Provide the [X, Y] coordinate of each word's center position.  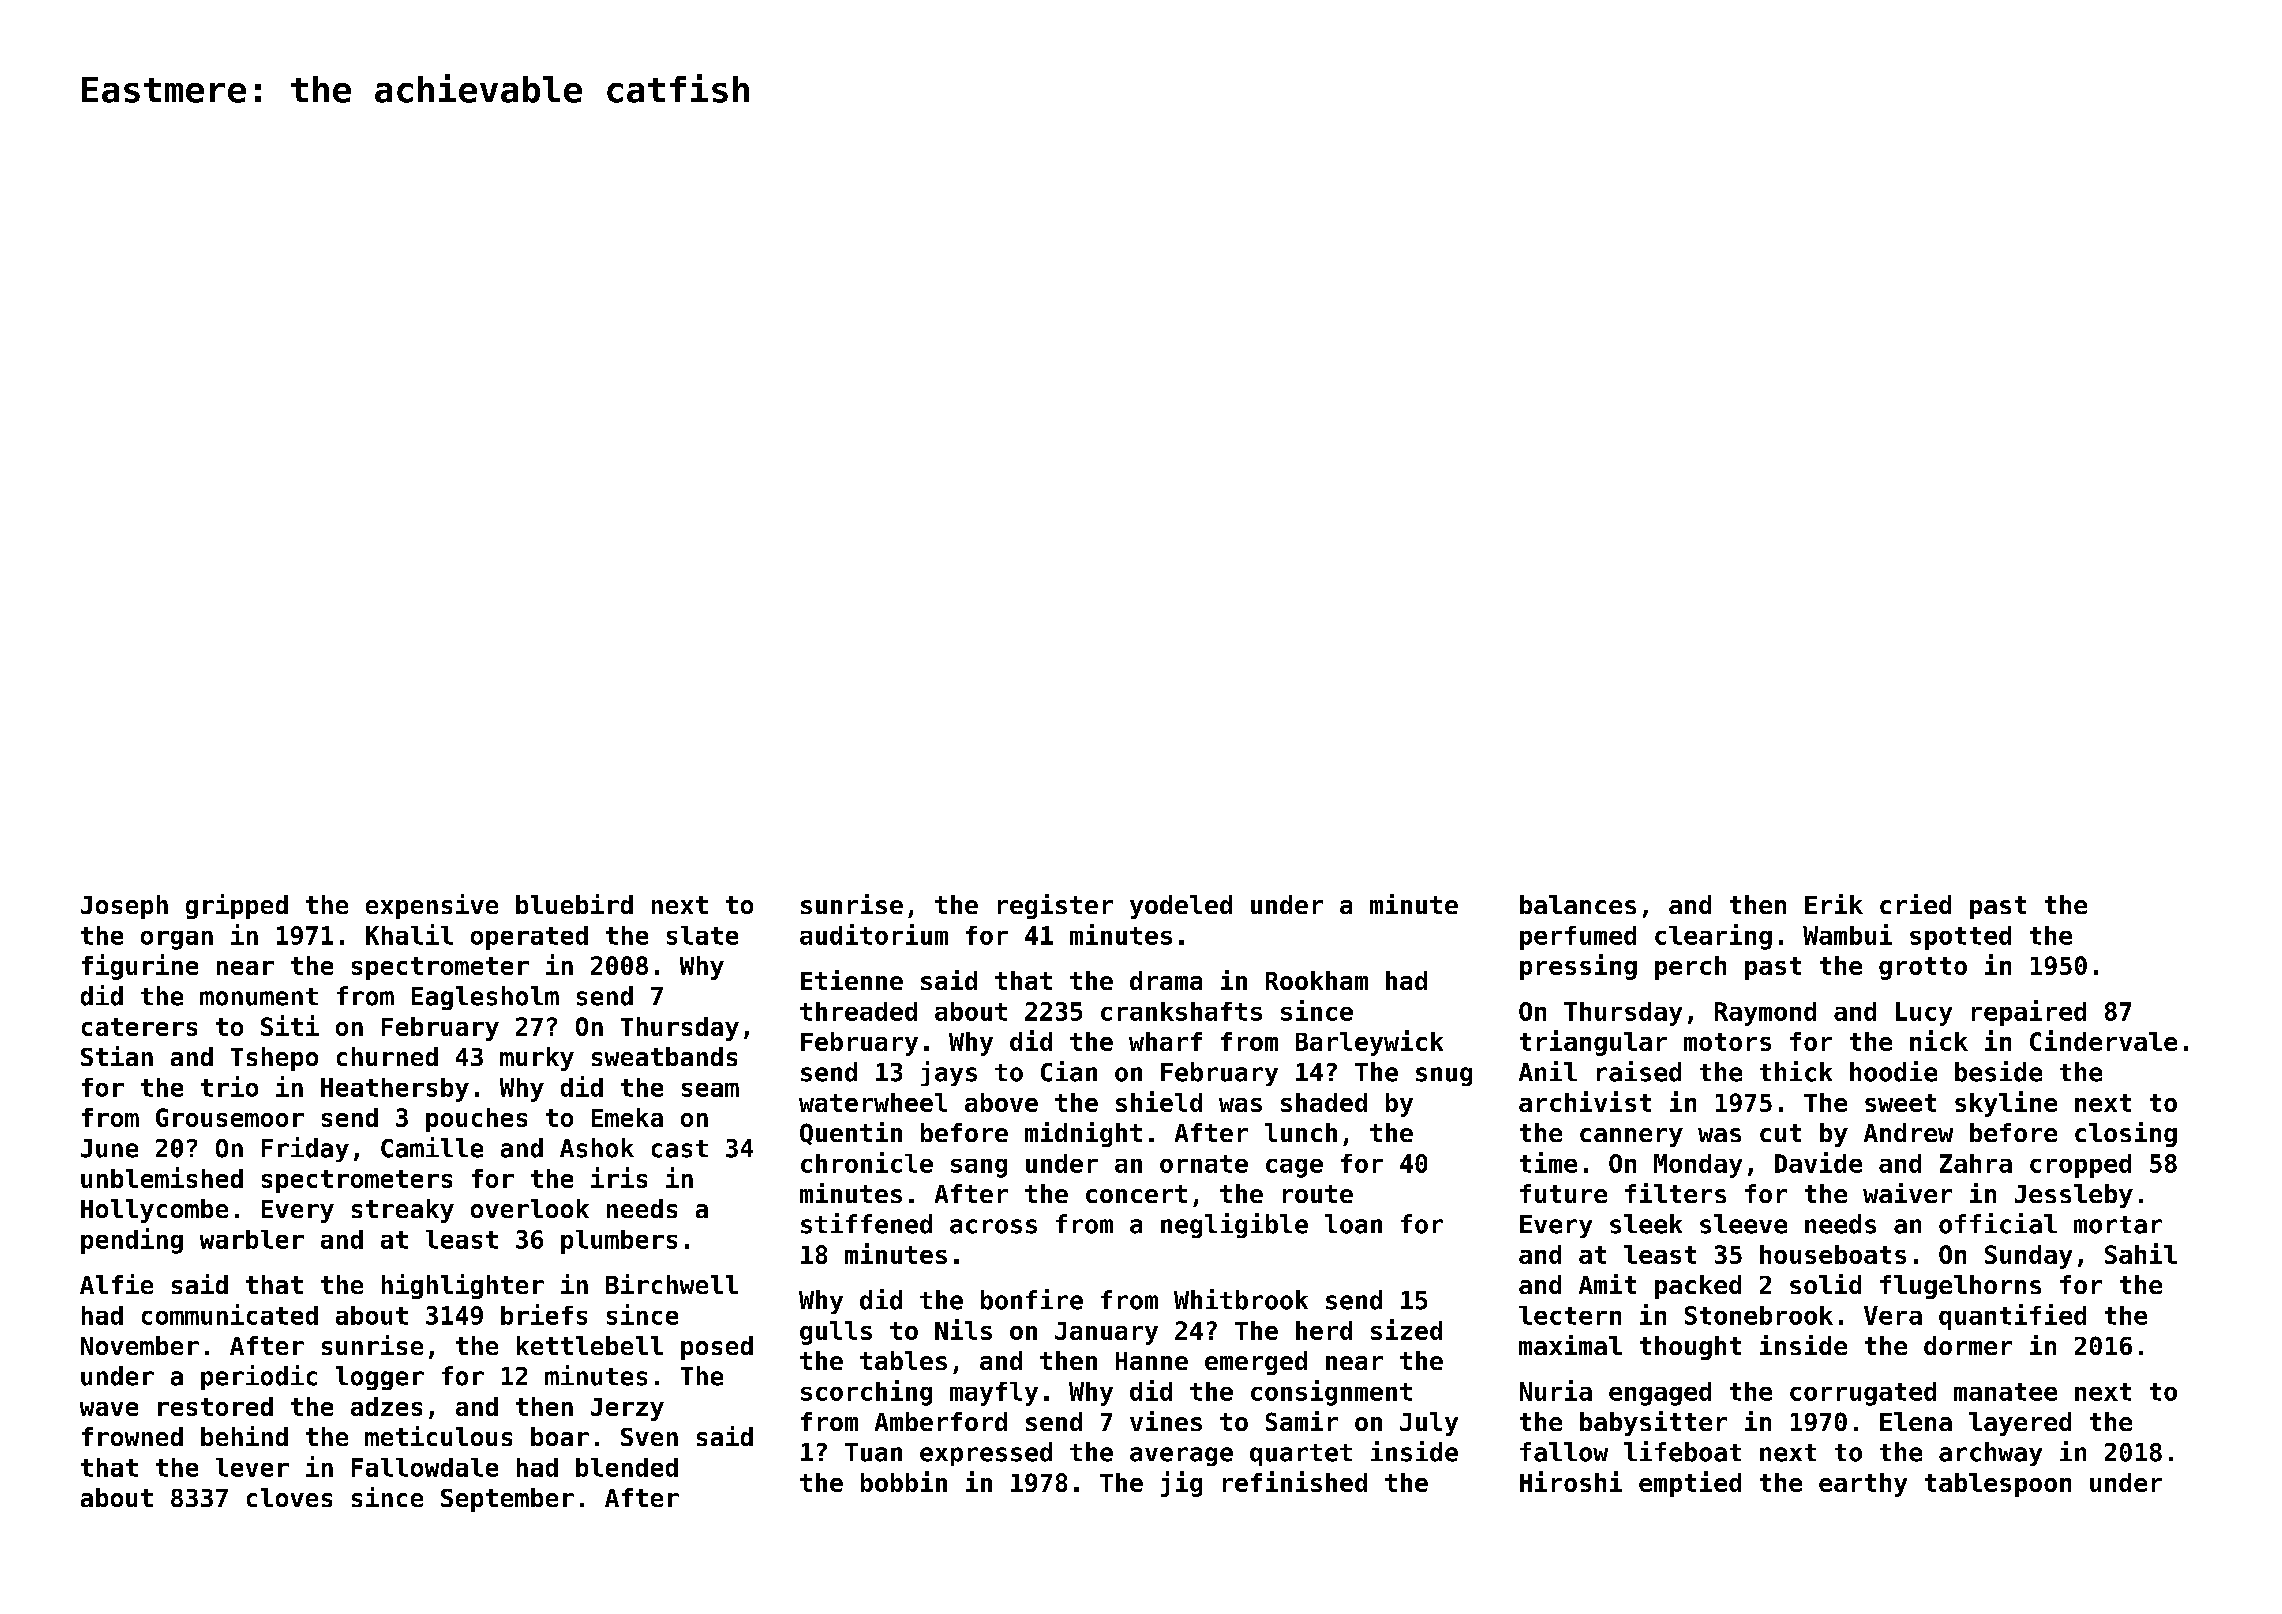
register [1055, 906]
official [1998, 1223]
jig [1181, 1484]
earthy [1863, 1485]
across [993, 1226]
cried [1915, 904]
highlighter [463, 1286]
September [507, 1500]
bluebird [574, 904]
